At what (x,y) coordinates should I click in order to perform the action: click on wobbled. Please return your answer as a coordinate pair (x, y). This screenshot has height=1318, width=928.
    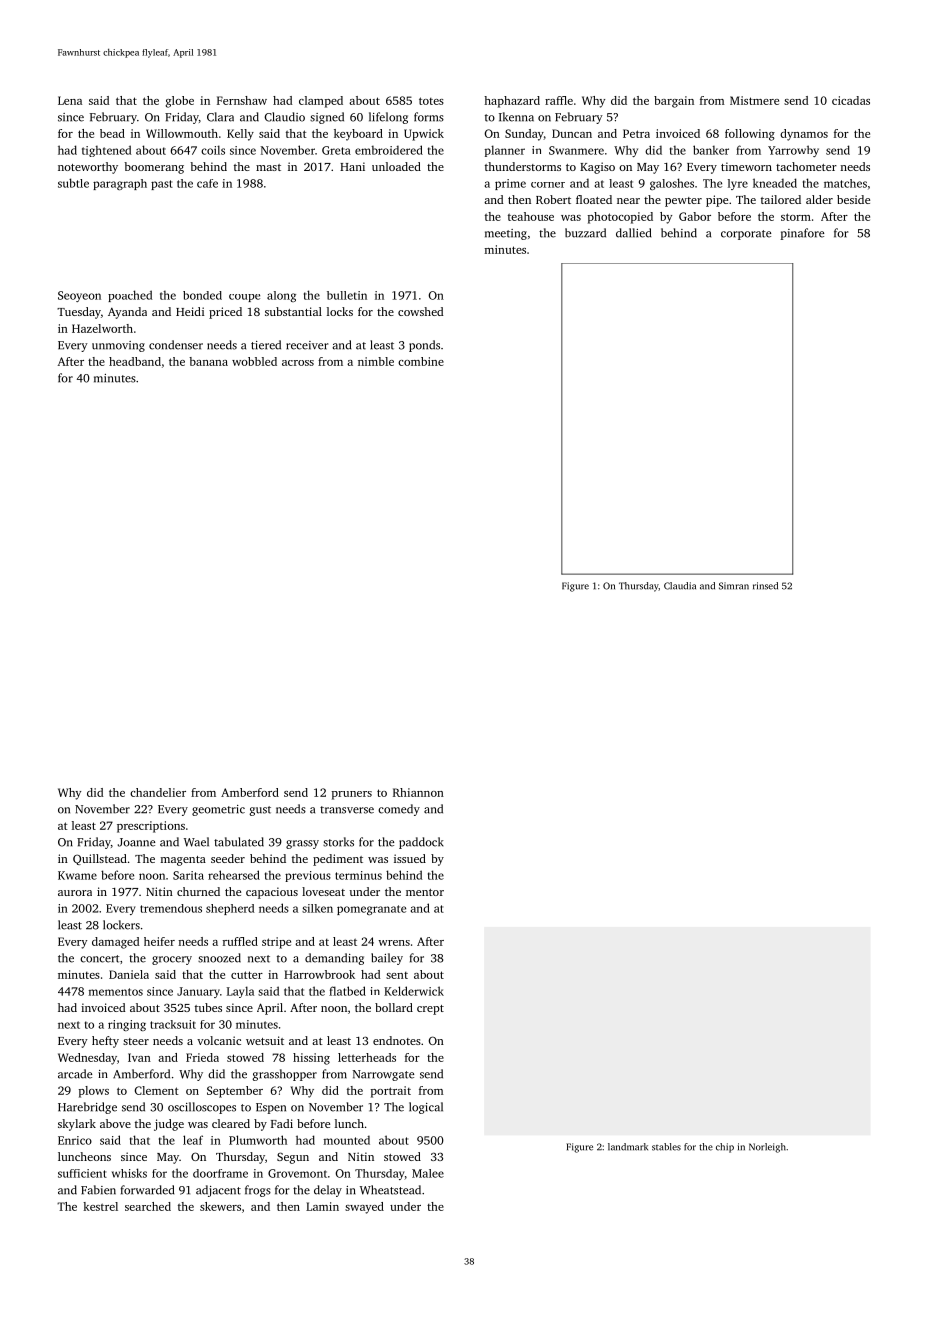
    Looking at the image, I should click on (254, 361).
